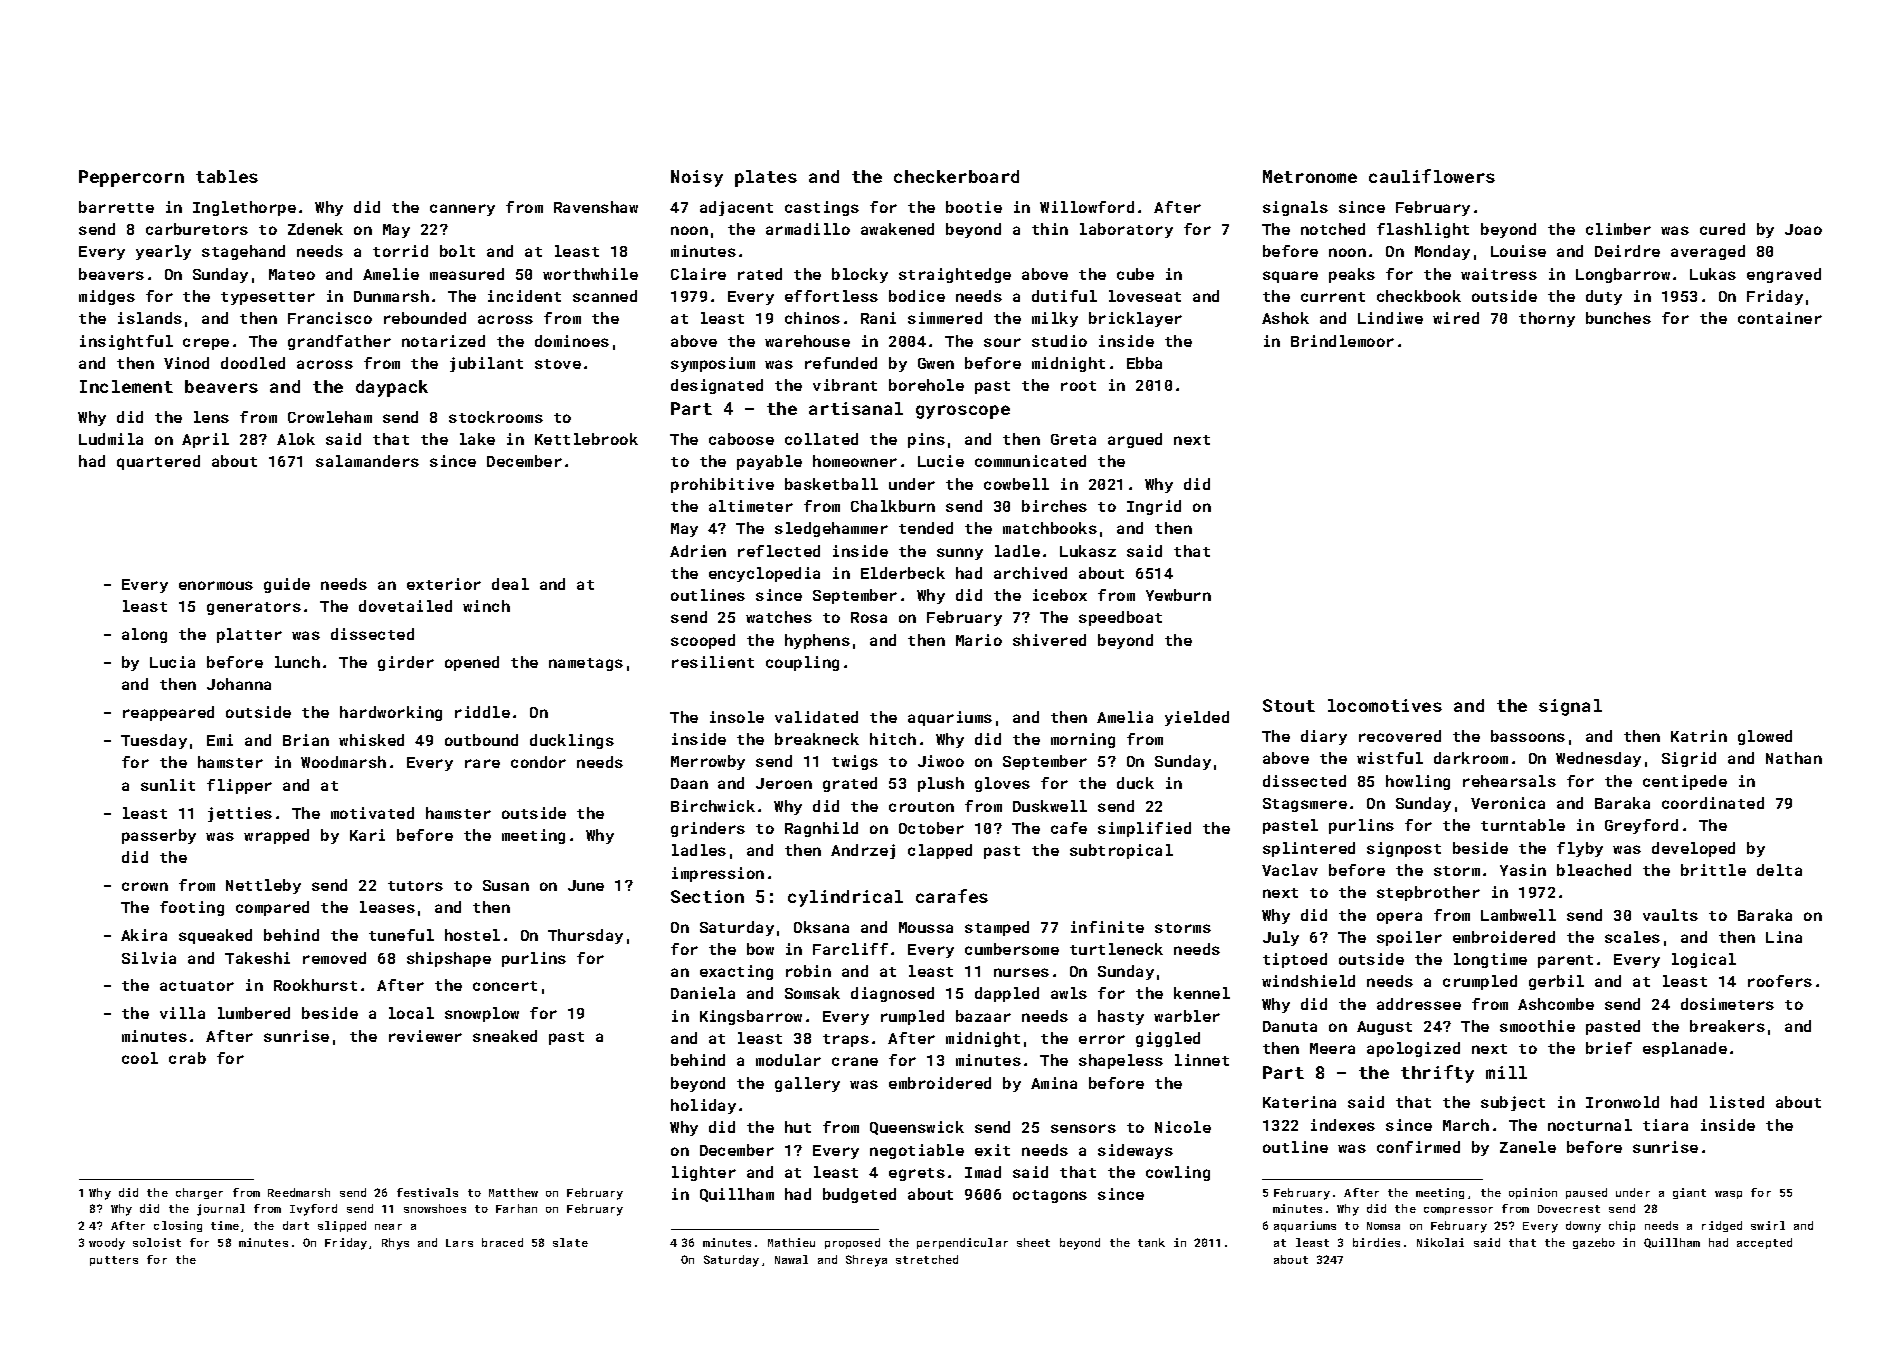 This screenshot has width=1903, height=1346. What do you see at coordinates (1764, 1243) in the screenshot?
I see `accepted` at bounding box center [1764, 1243].
